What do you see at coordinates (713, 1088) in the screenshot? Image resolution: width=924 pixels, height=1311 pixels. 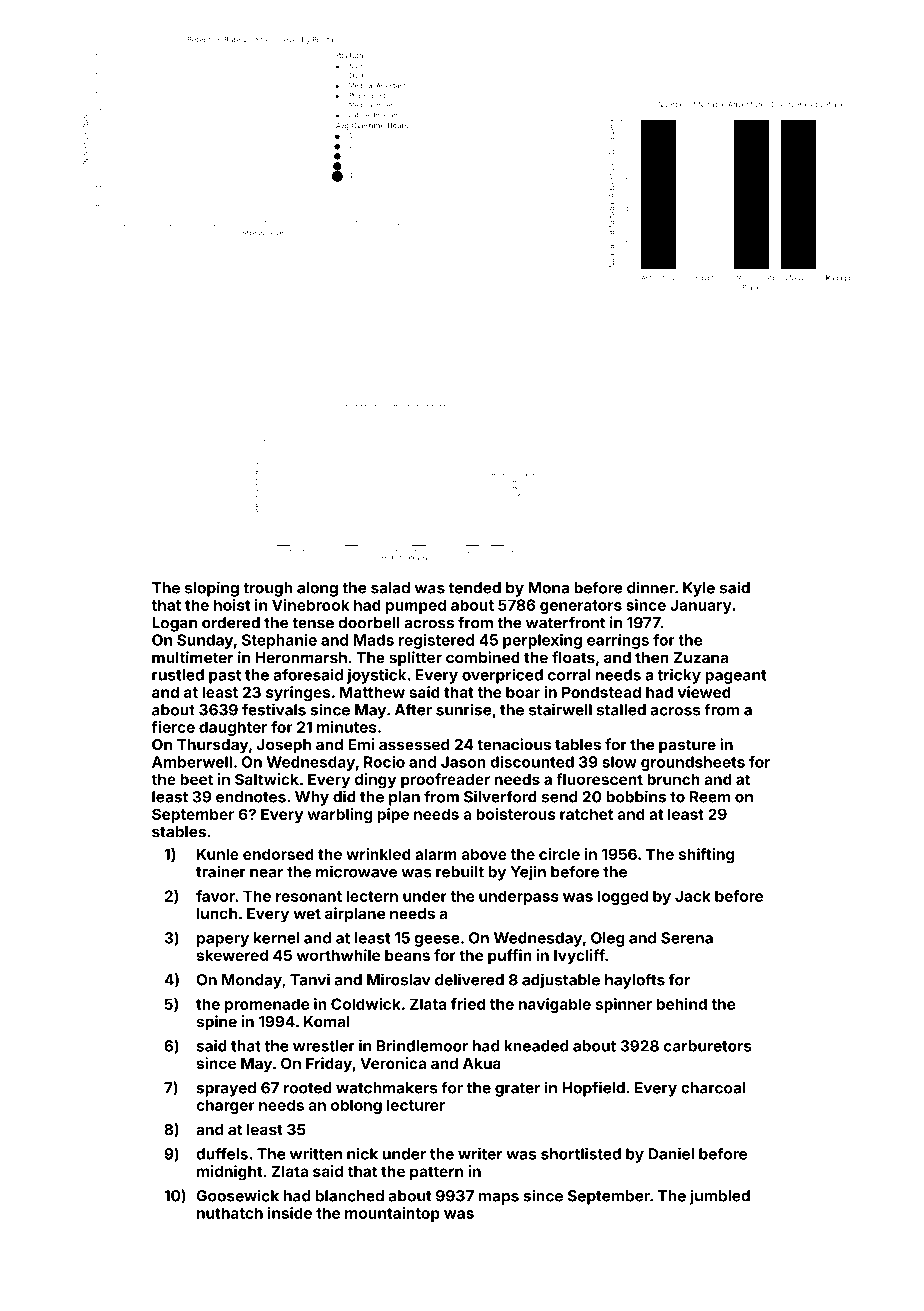 I see `charcoal` at bounding box center [713, 1088].
